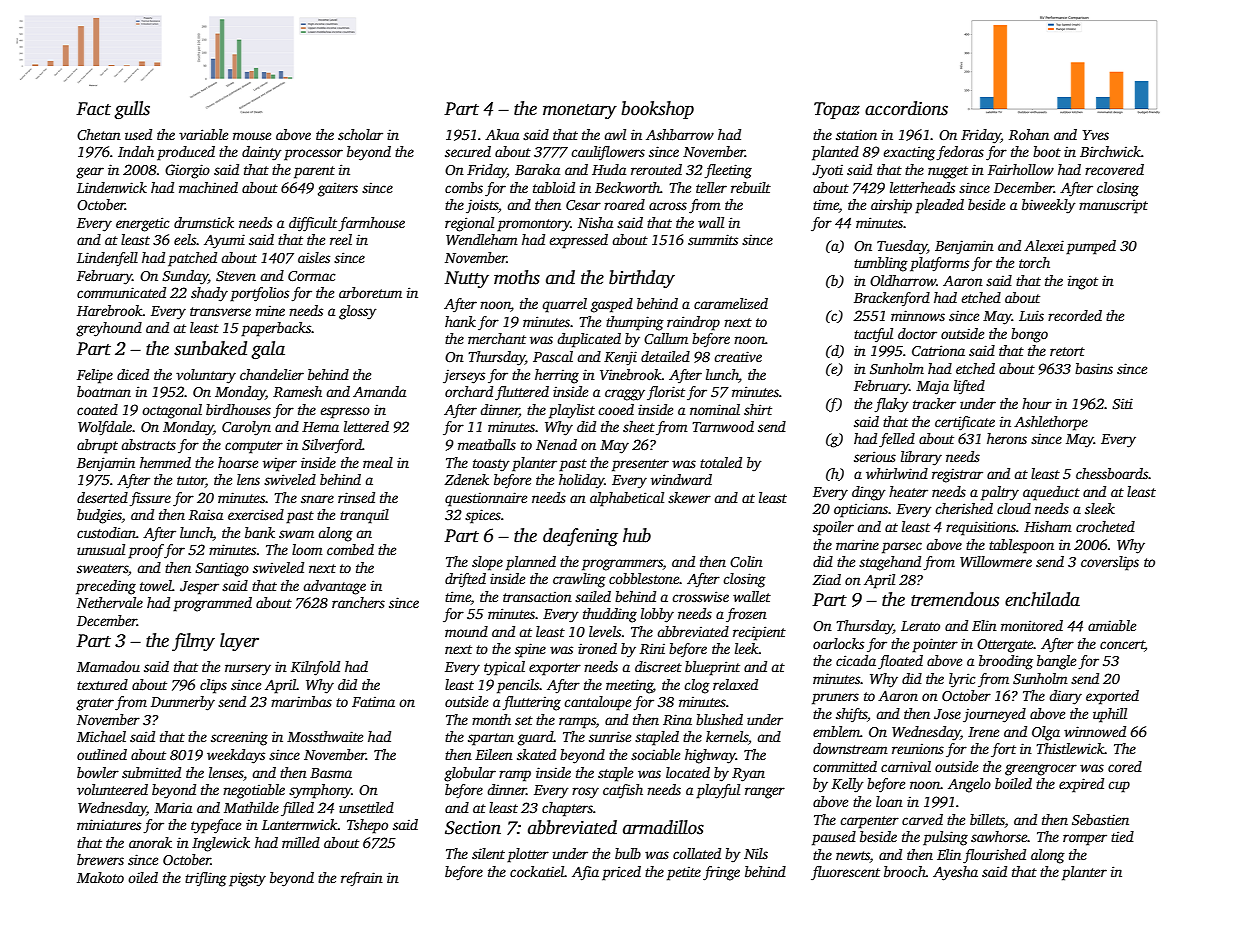 This document has height=952, width=1233. I want to click on aqueduct, so click(1051, 493).
